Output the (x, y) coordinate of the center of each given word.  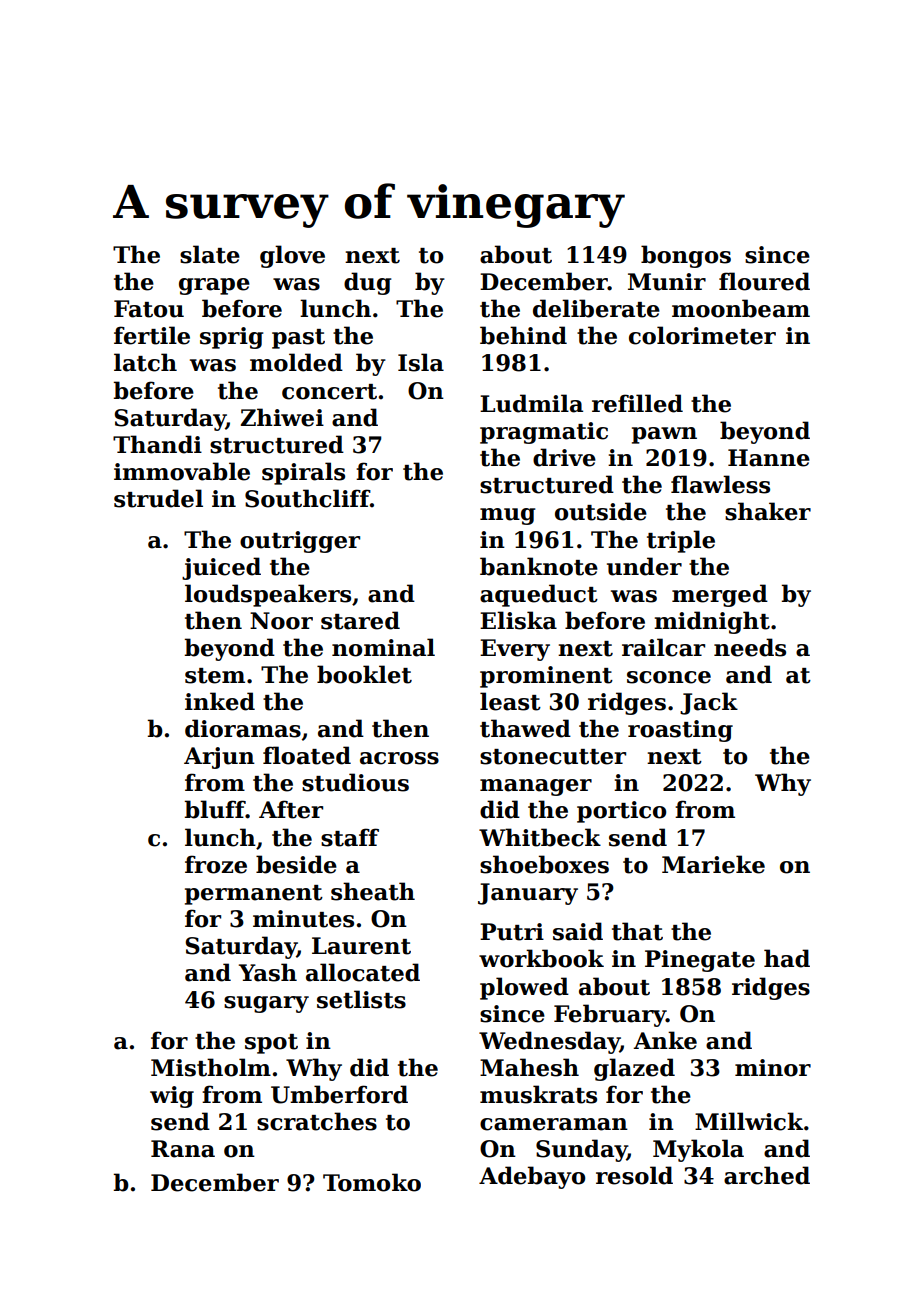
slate (210, 254)
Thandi (157, 444)
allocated (363, 972)
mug (507, 516)
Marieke (713, 864)
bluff (215, 809)
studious (355, 782)
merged (720, 595)
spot (271, 1044)
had (787, 958)
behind (523, 335)
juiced (221, 568)
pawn (664, 435)
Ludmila (531, 403)
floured (764, 281)
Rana (183, 1149)
